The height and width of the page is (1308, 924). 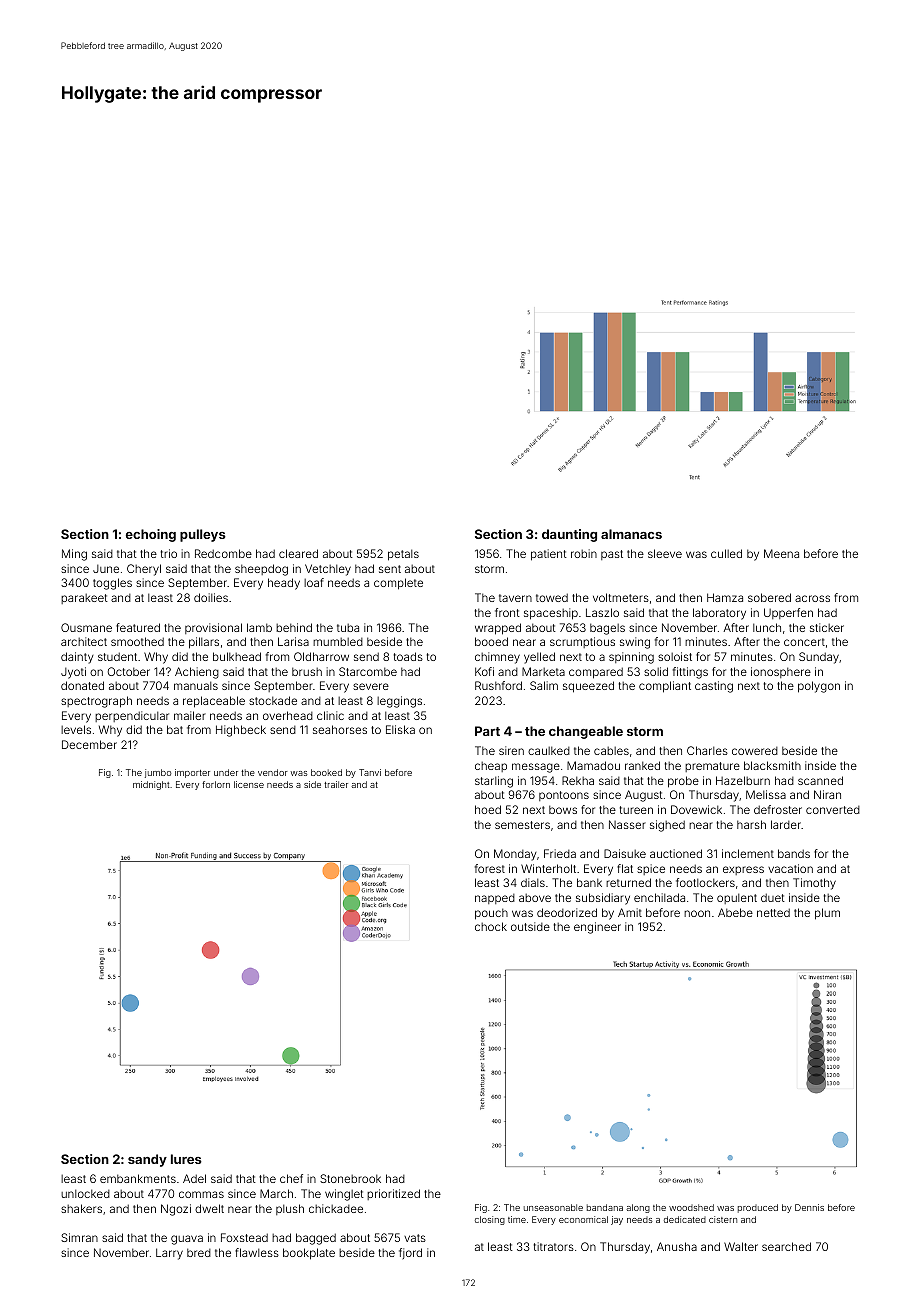 I want to click on lunch, so click(x=767, y=627).
